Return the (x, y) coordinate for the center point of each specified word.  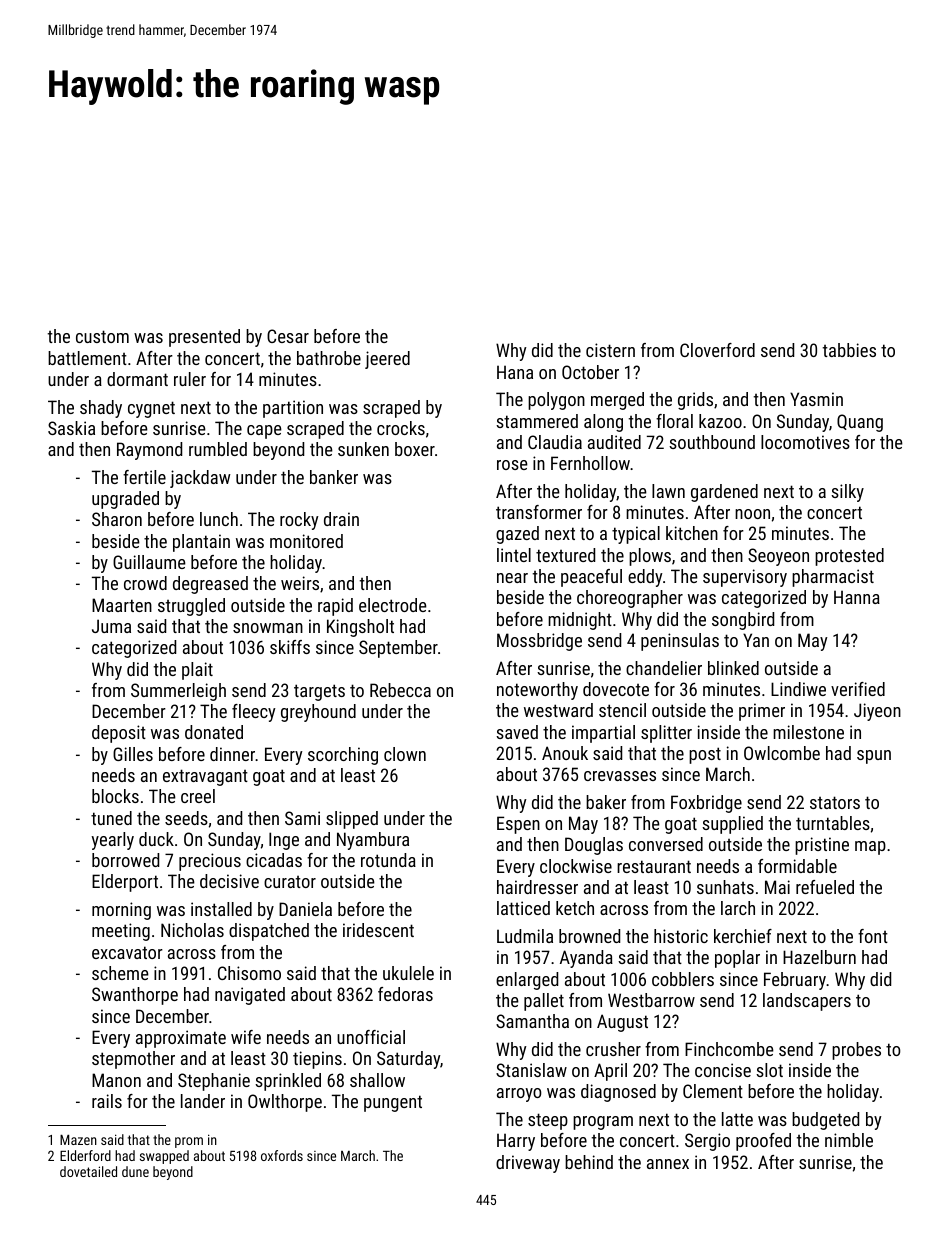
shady (101, 409)
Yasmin (816, 399)
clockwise (576, 866)
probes (856, 1051)
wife (246, 1037)
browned (589, 936)
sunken (363, 449)
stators (835, 802)
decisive (229, 881)
